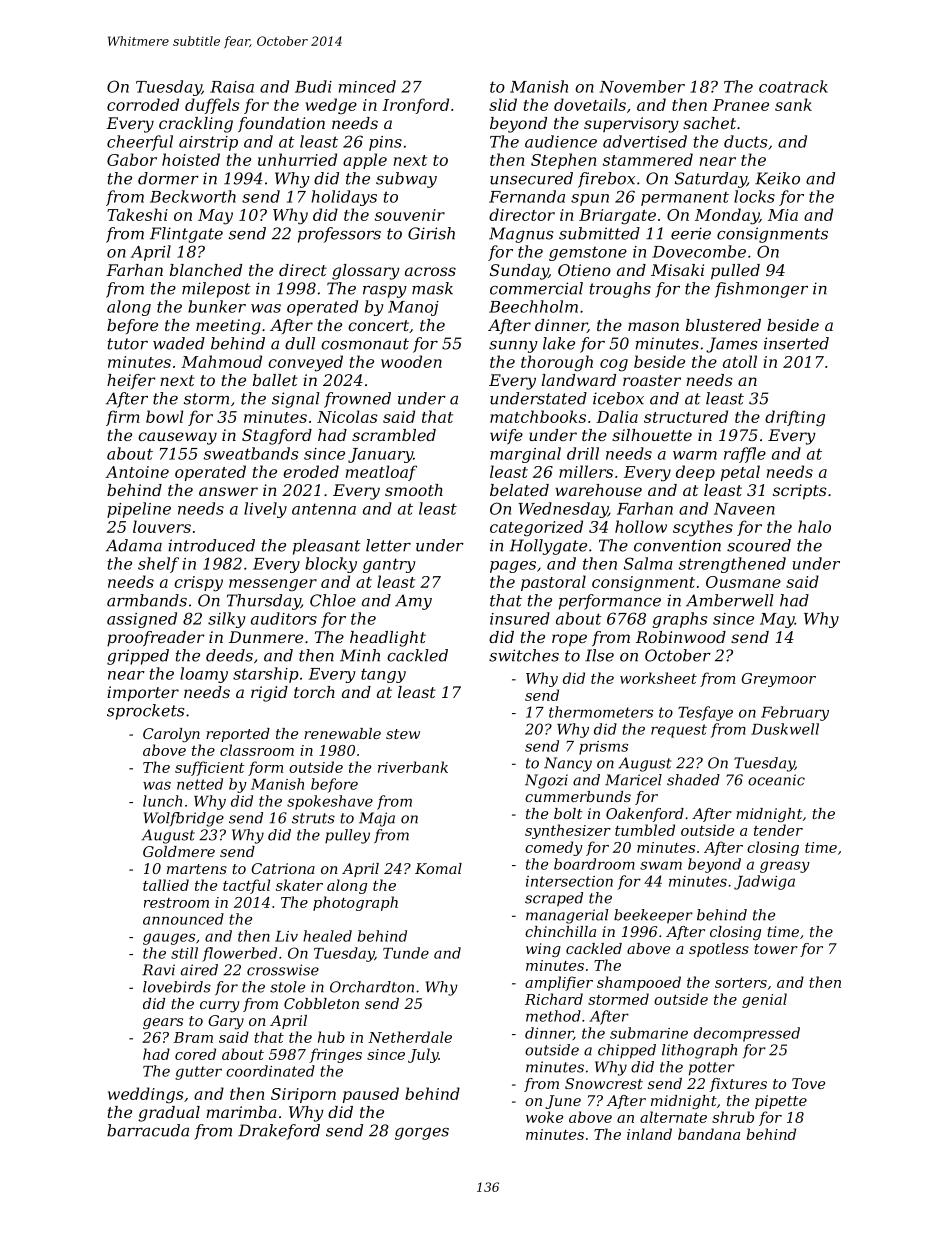  I want to click on drifting, so click(795, 418).
